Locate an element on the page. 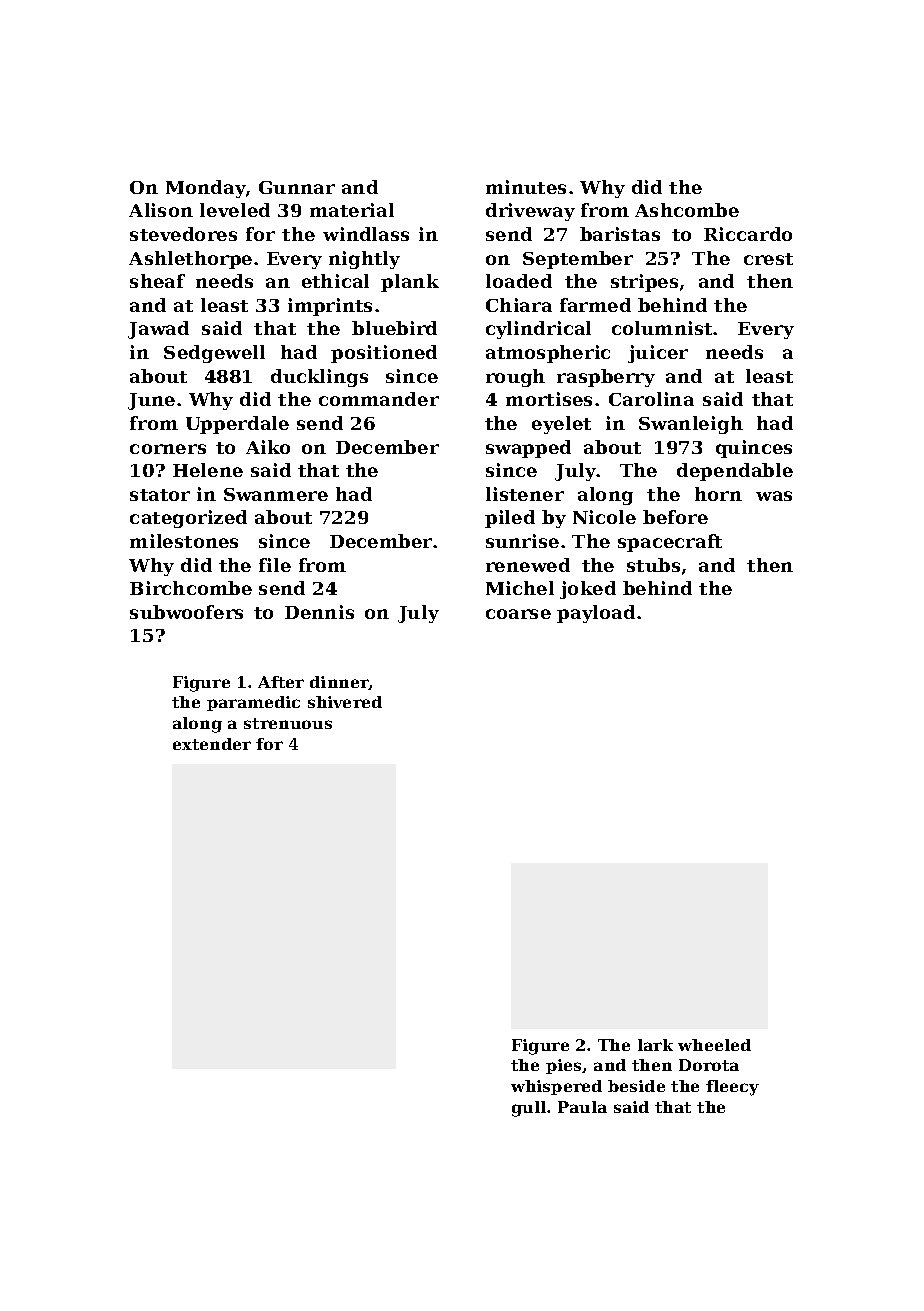  mortises is located at coordinates (549, 399).
